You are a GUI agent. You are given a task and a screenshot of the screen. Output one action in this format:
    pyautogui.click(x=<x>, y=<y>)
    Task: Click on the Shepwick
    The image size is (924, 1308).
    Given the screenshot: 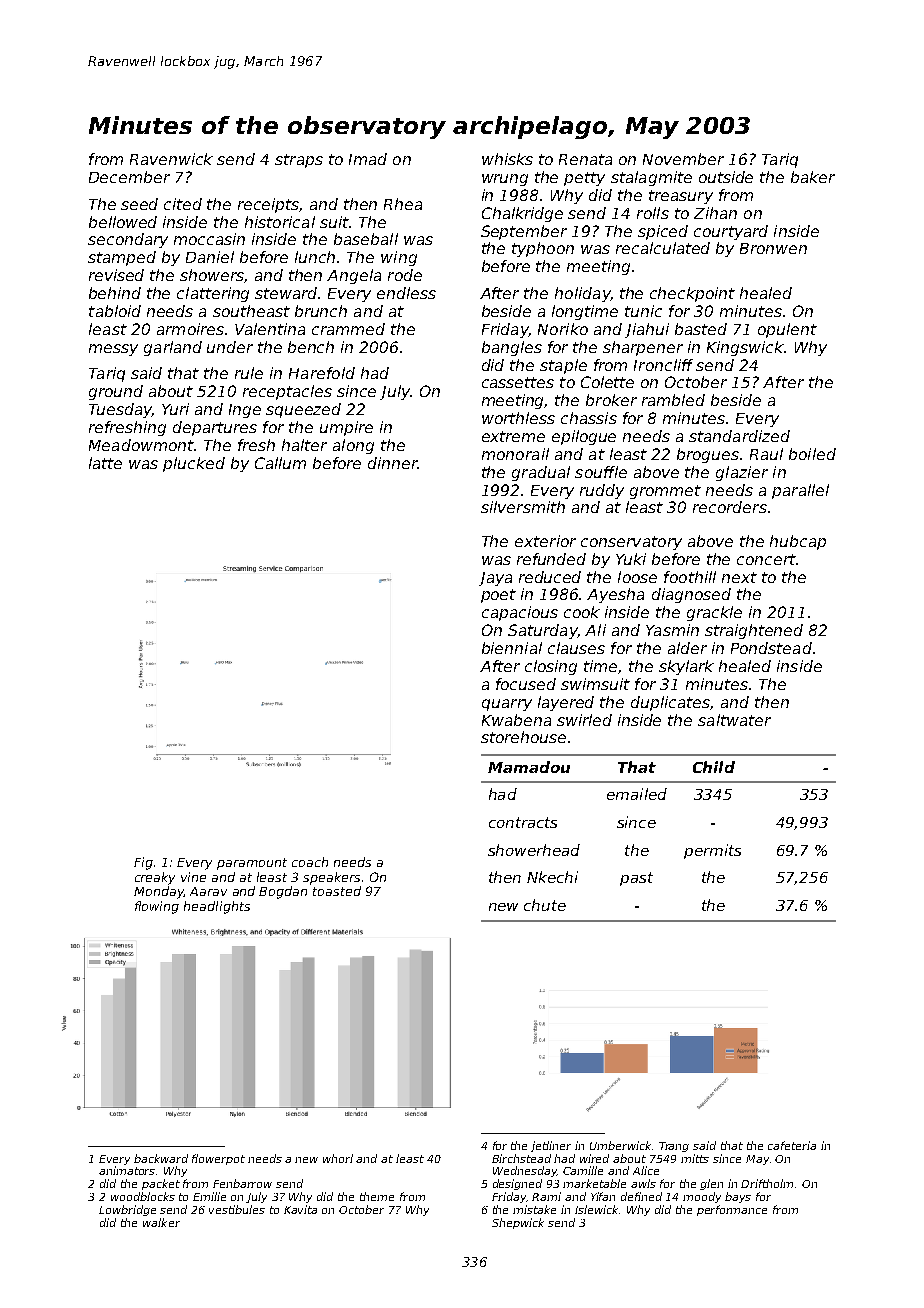 What is the action you would take?
    pyautogui.click(x=518, y=1223)
